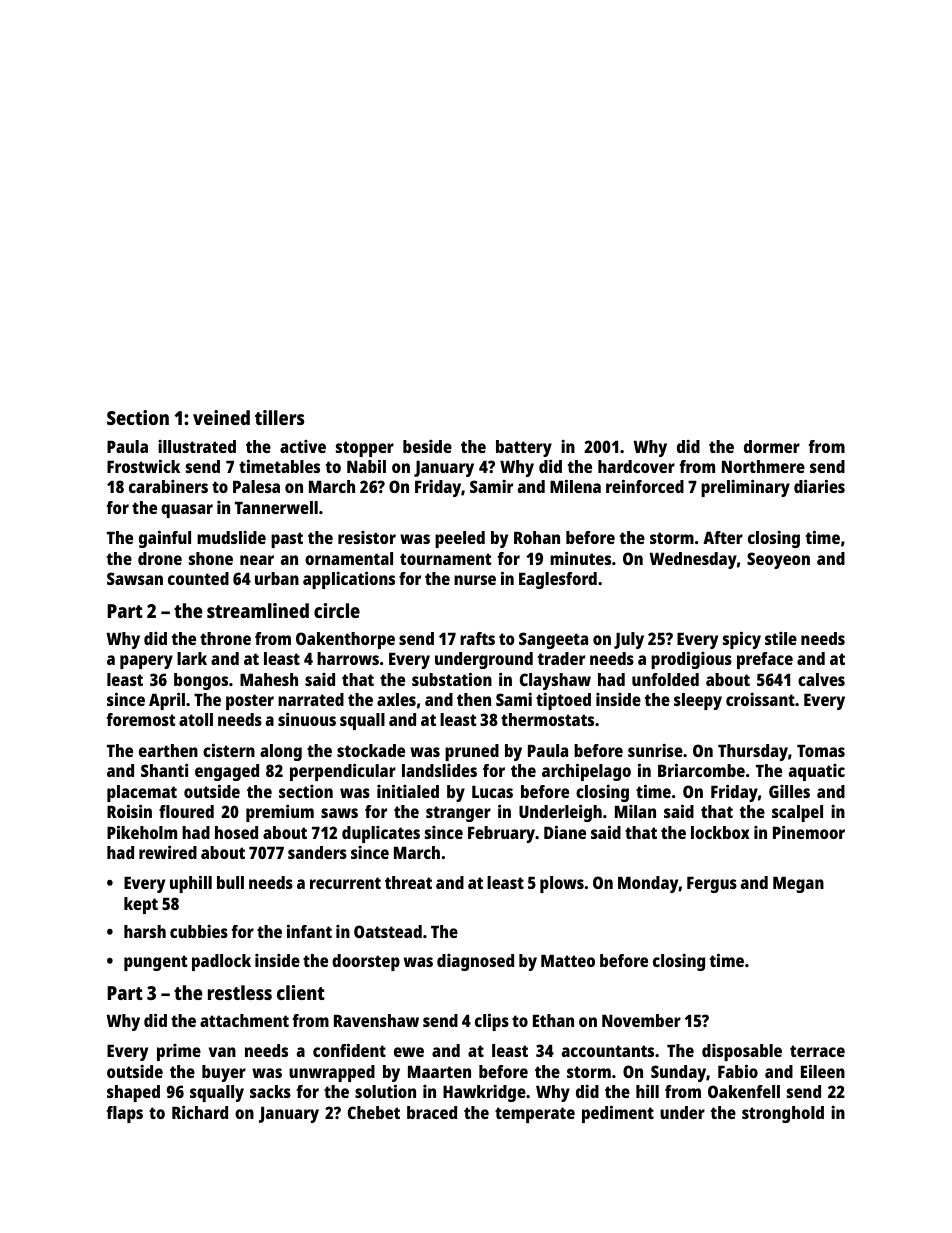 The width and height of the screenshot is (952, 1233). I want to click on hardcover, so click(636, 466).
